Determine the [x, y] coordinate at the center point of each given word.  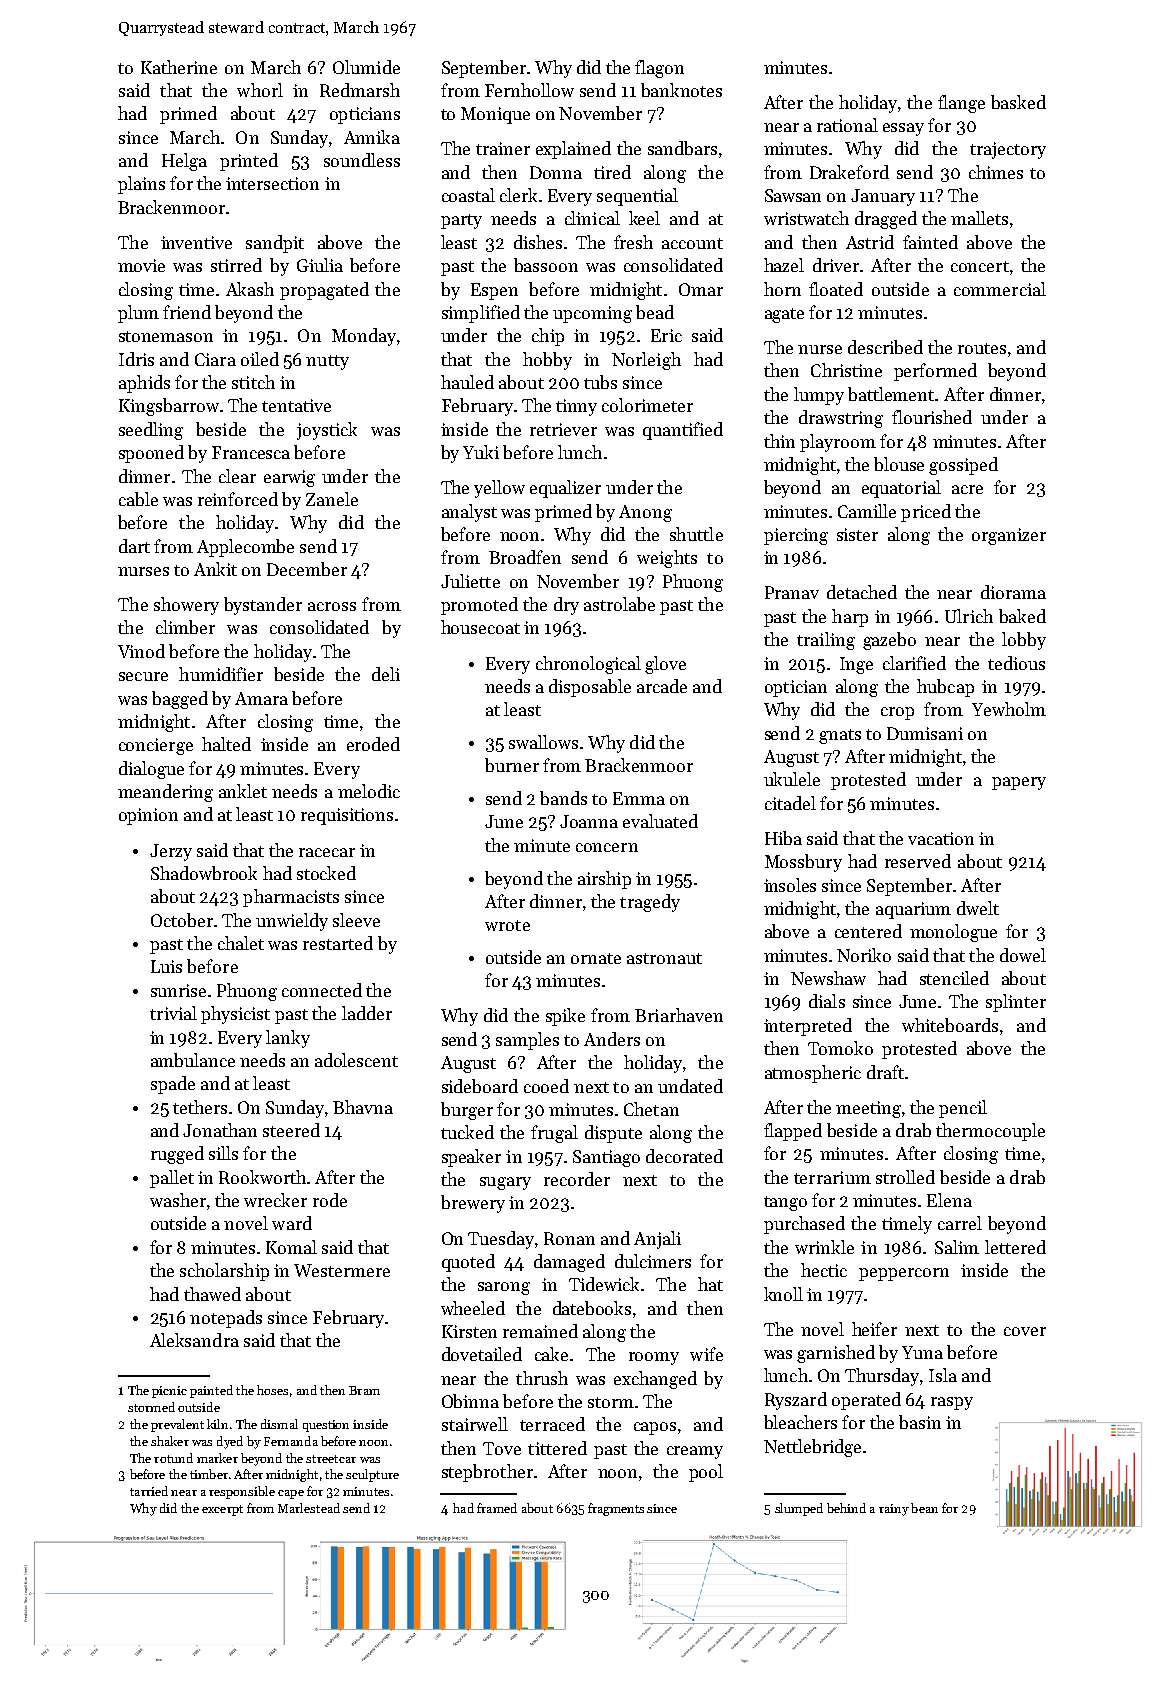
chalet [241, 943]
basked [1018, 102]
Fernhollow [529, 90]
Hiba [783, 838]
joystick [327, 431]
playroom [838, 443]
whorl [260, 90]
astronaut [664, 958]
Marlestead [309, 1508]
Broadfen [525, 557]
